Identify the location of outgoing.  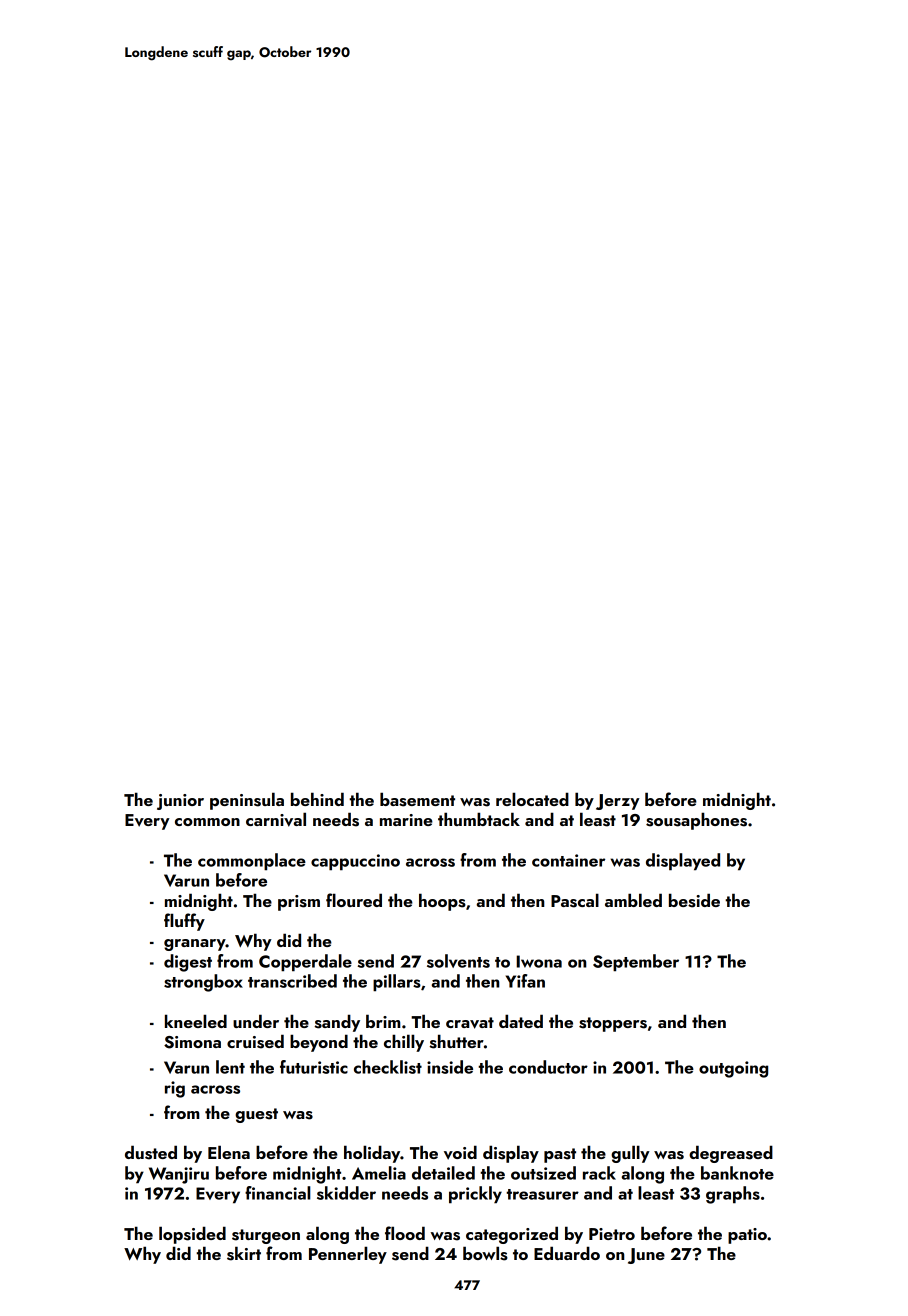
(733, 1069).
